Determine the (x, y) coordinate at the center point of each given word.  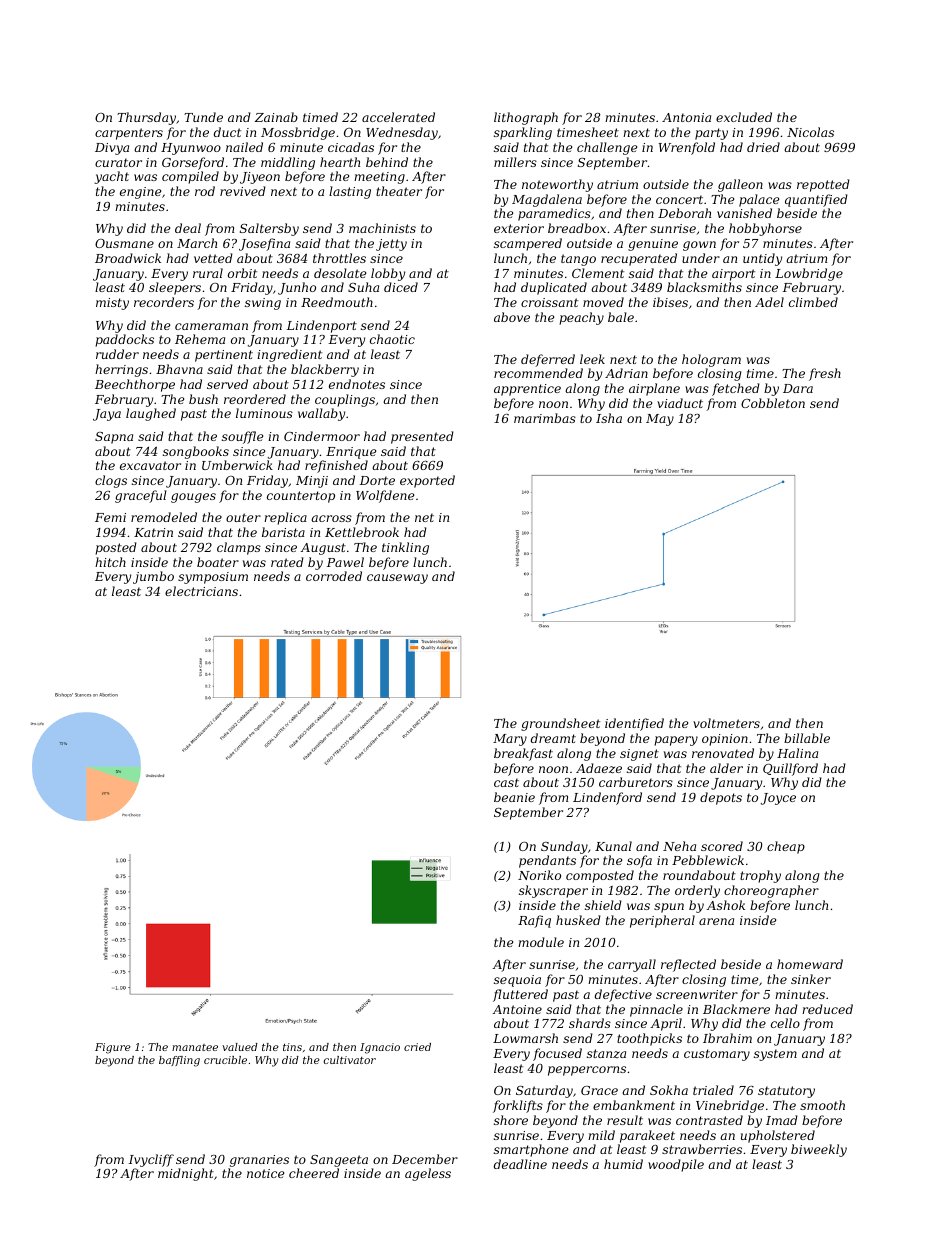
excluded (744, 117)
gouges (193, 498)
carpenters (129, 134)
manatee (195, 1047)
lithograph (526, 118)
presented (422, 437)
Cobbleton (773, 403)
